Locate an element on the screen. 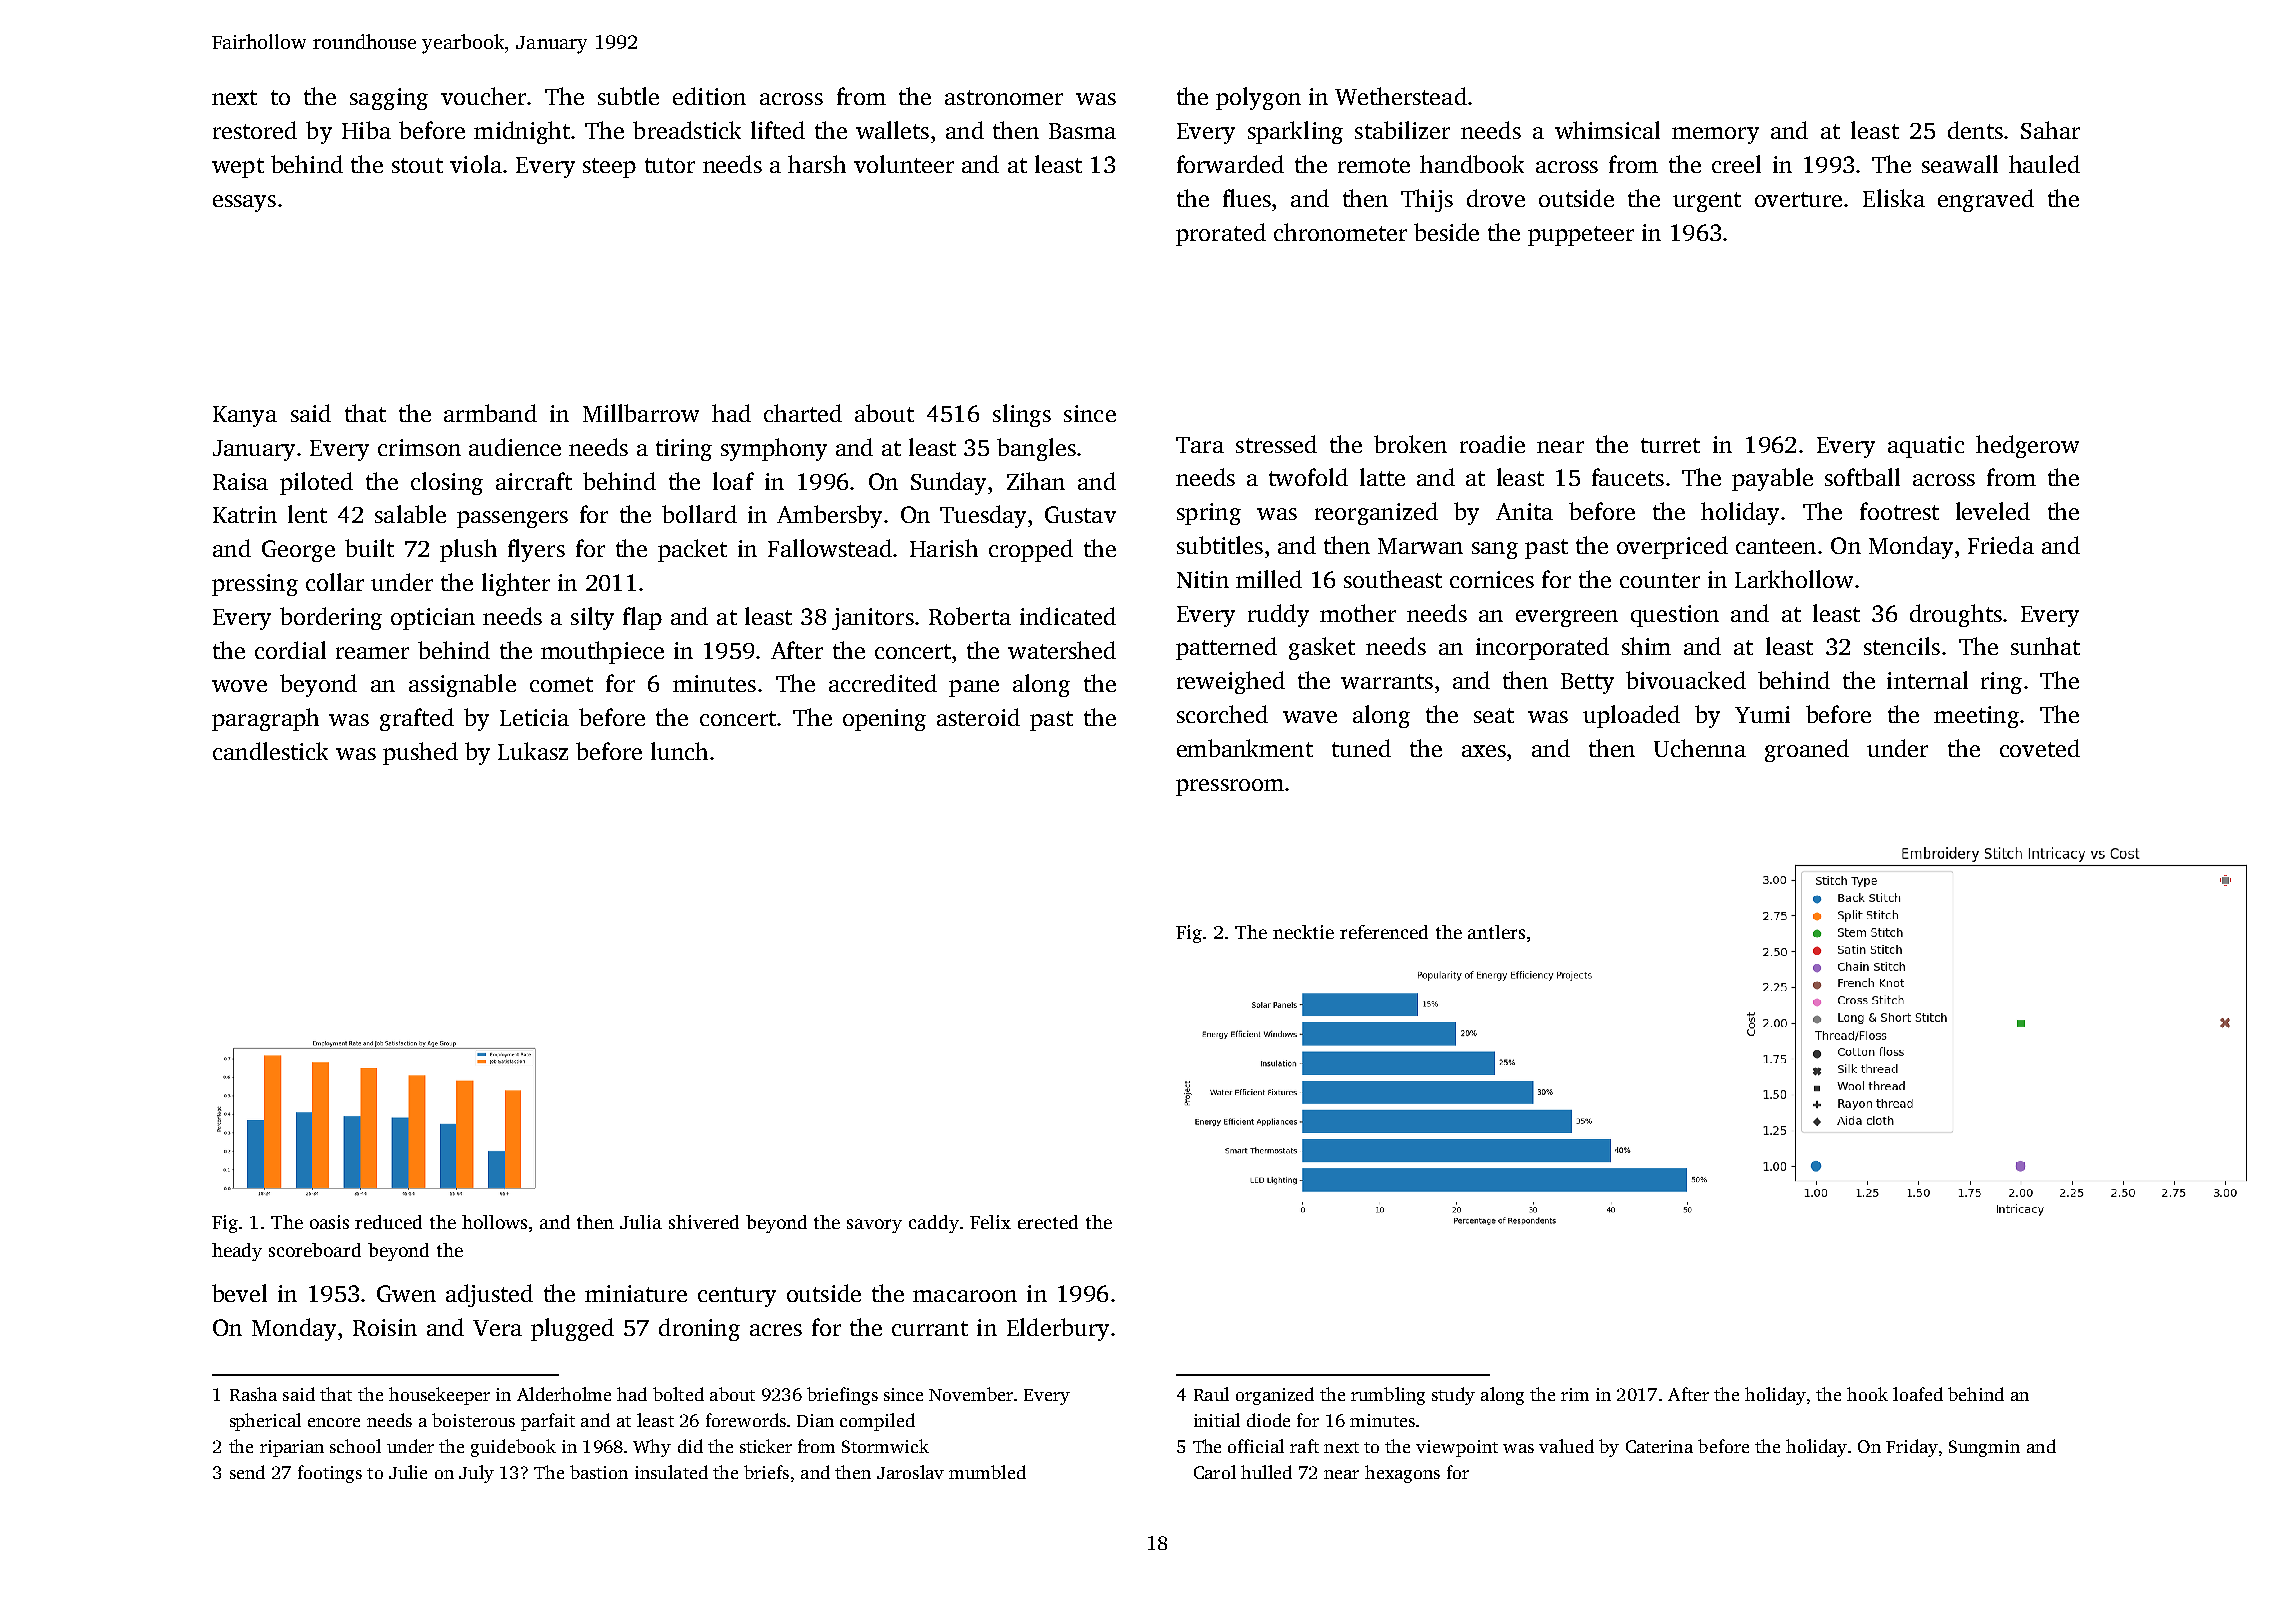 This screenshot has width=2292, height=1620. wallets is located at coordinates (892, 130).
